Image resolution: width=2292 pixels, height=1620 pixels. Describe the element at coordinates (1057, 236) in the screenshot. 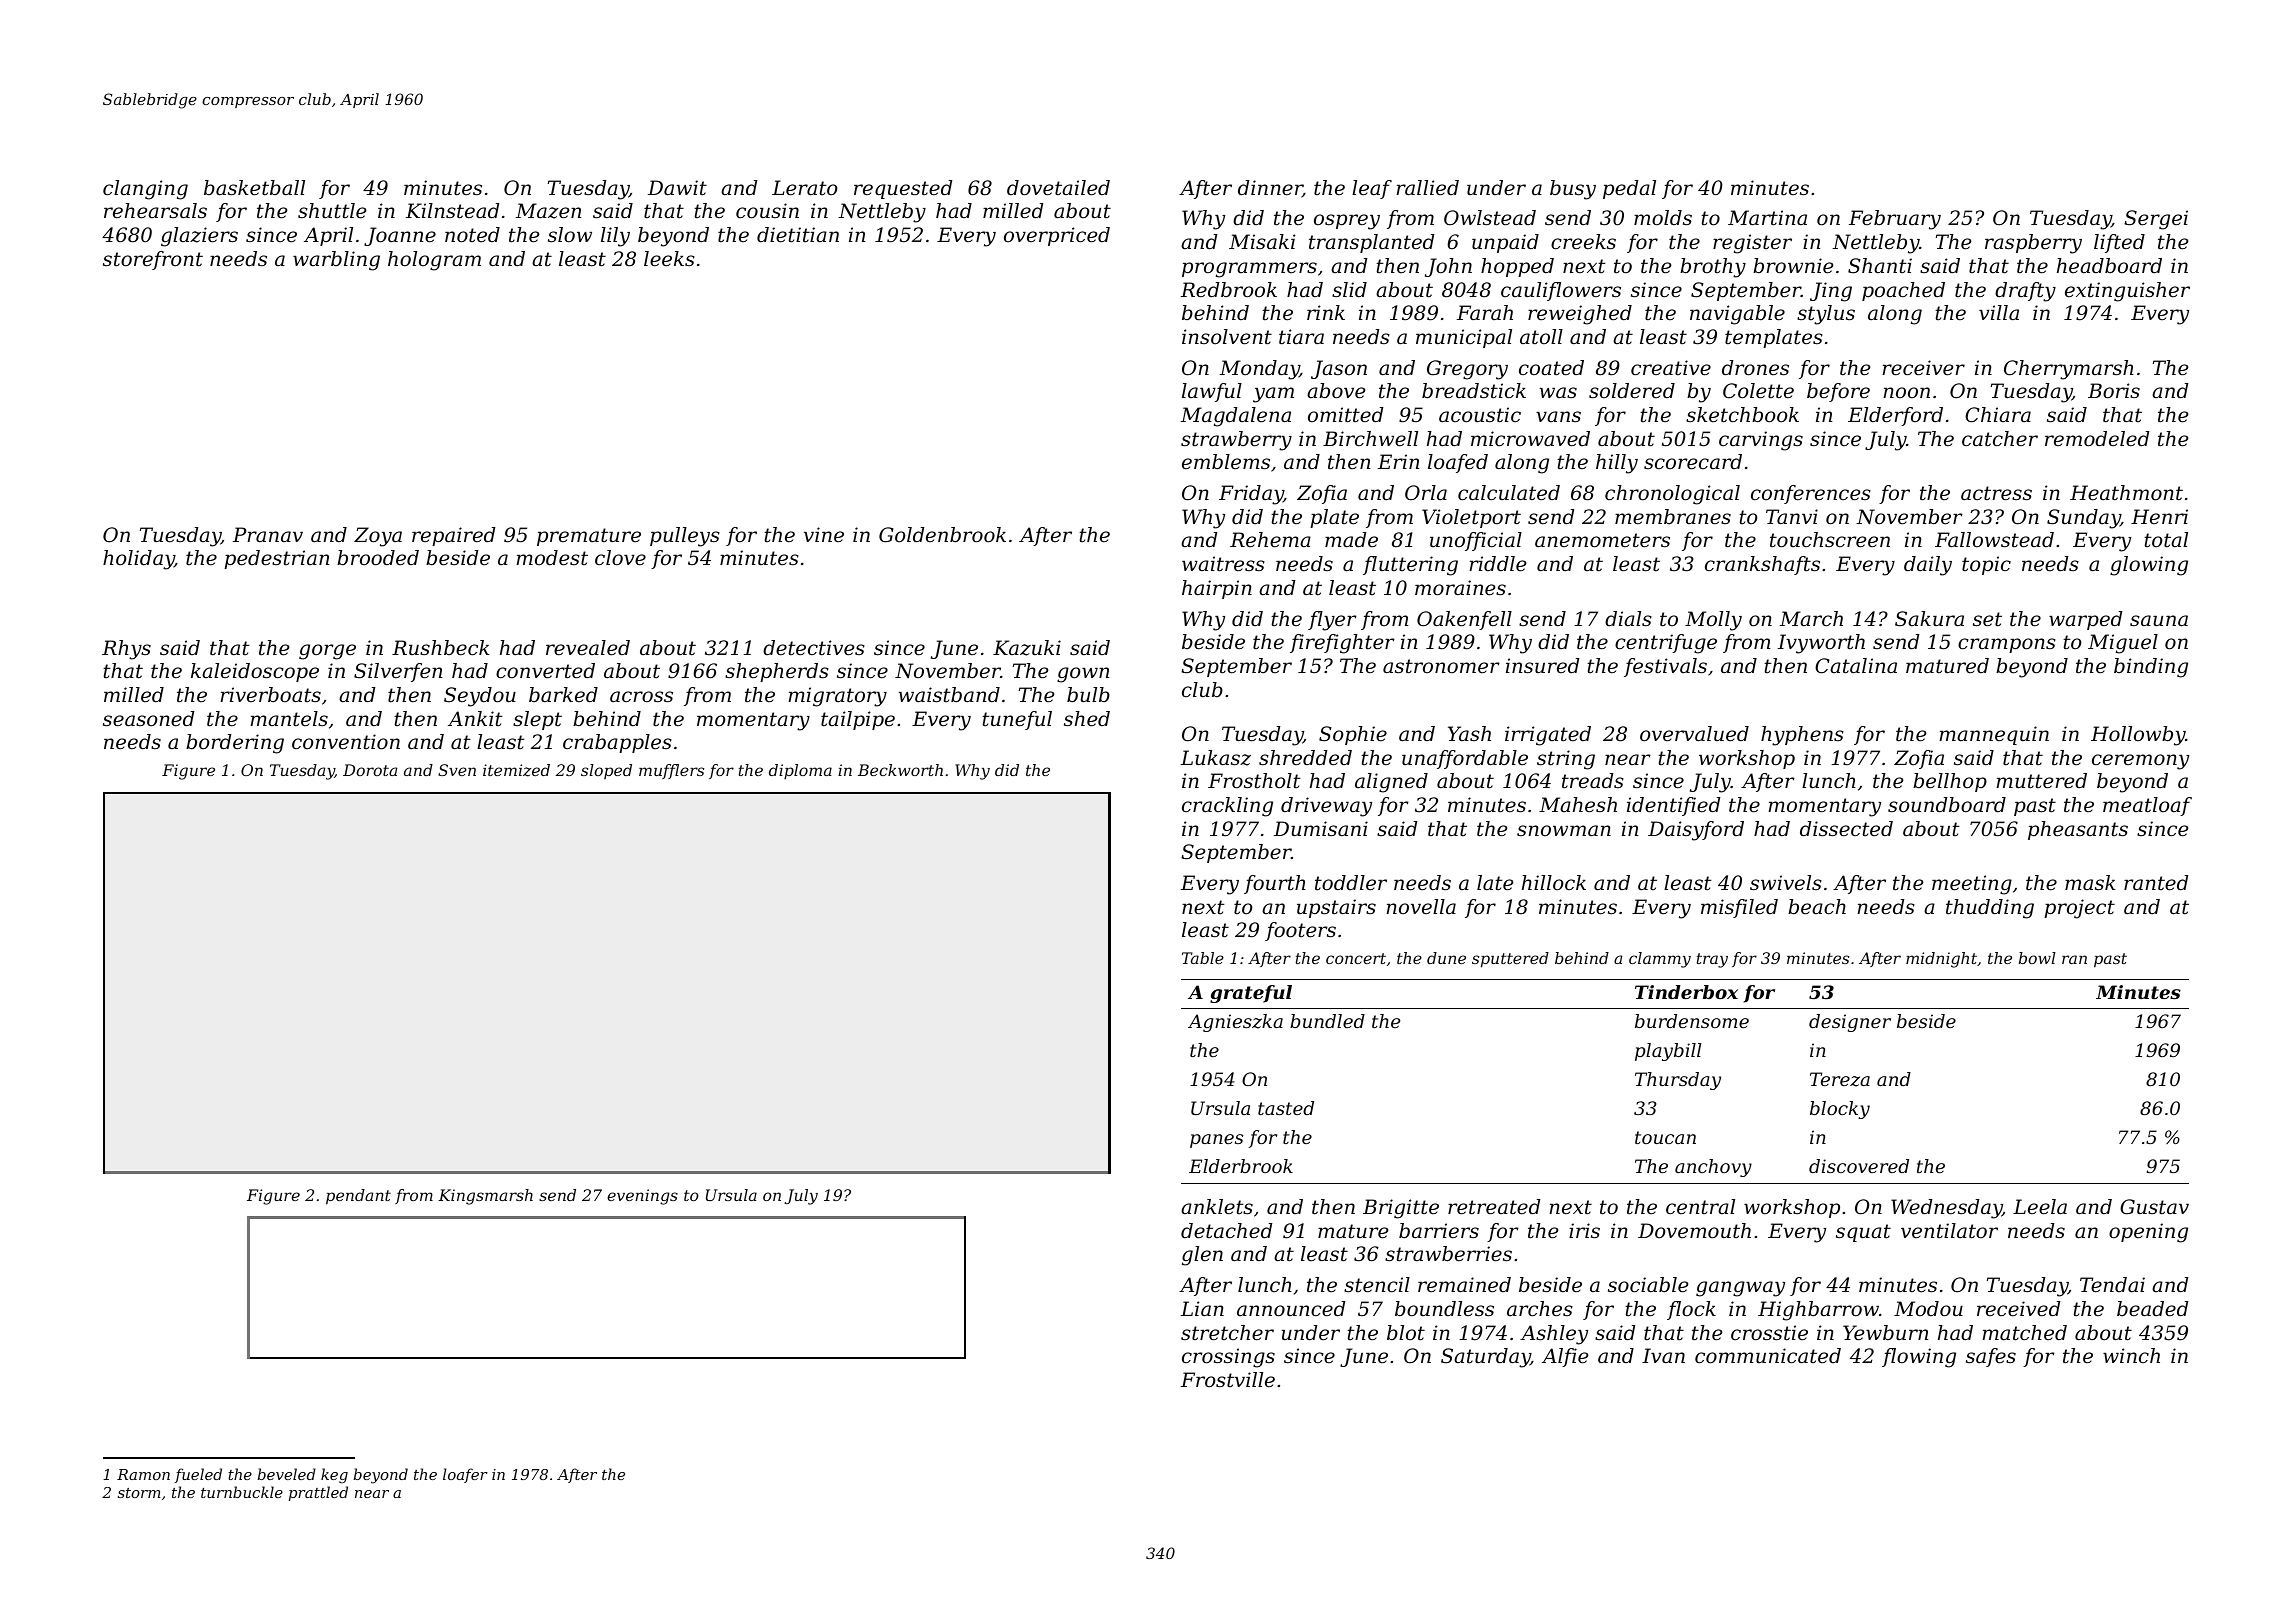

I see `overpriced` at that location.
